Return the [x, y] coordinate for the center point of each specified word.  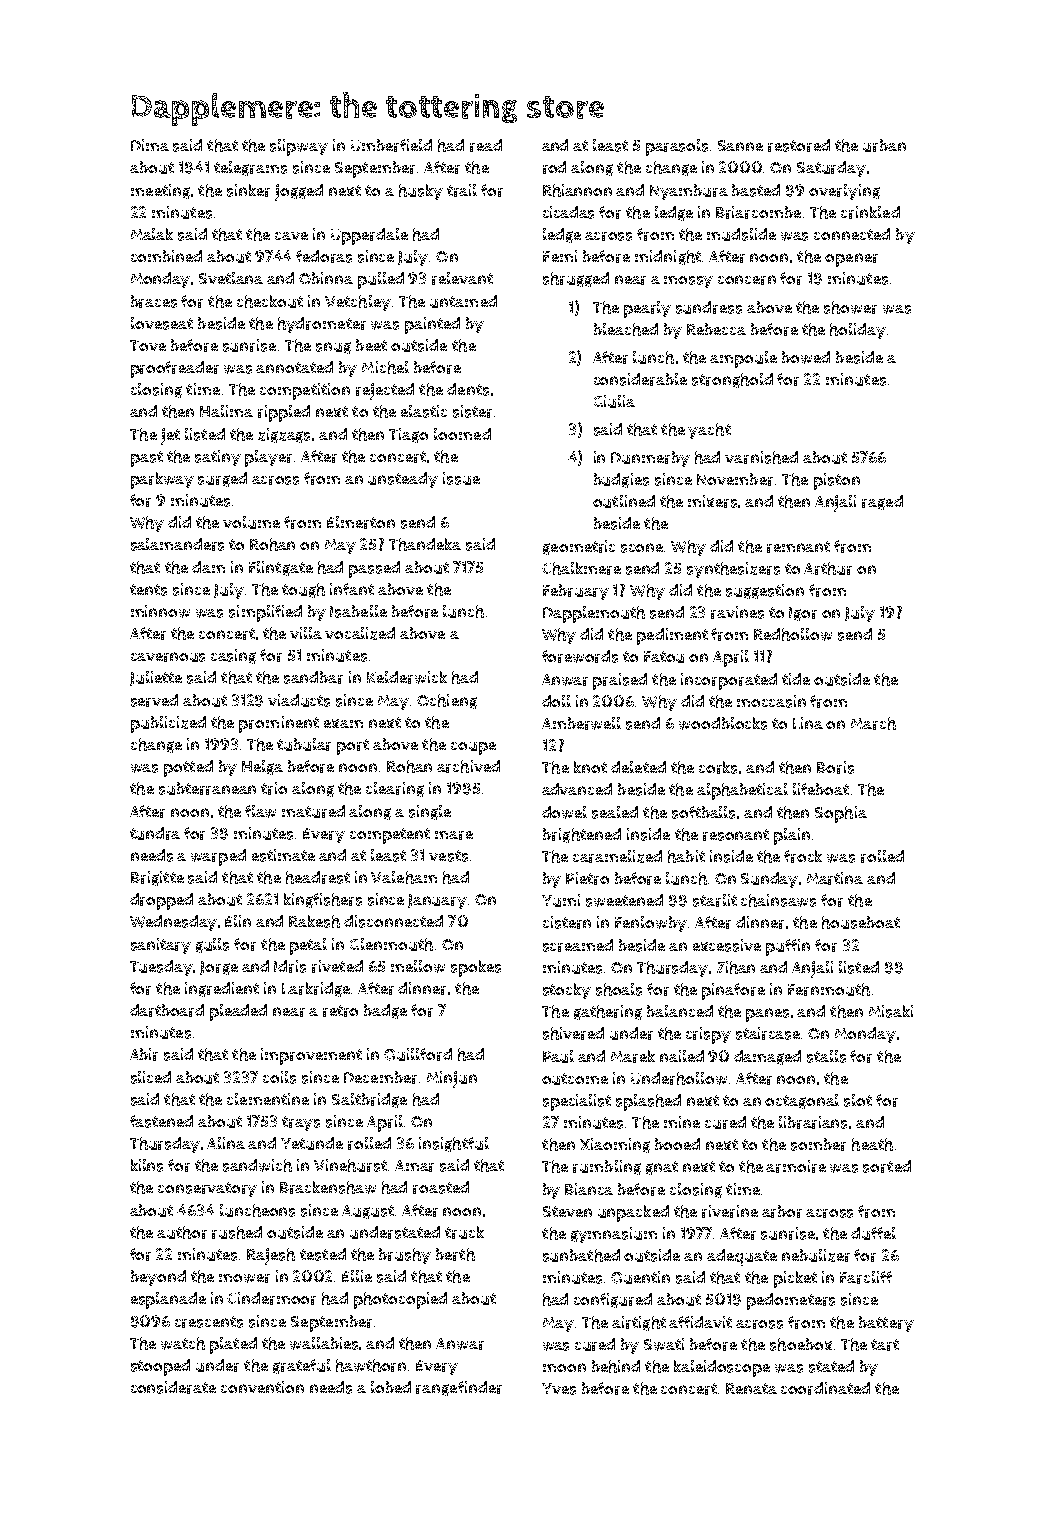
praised [620, 681]
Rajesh [271, 1256]
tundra [155, 833]
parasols [677, 147]
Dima [150, 145]
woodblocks [723, 723]
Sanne [740, 145]
